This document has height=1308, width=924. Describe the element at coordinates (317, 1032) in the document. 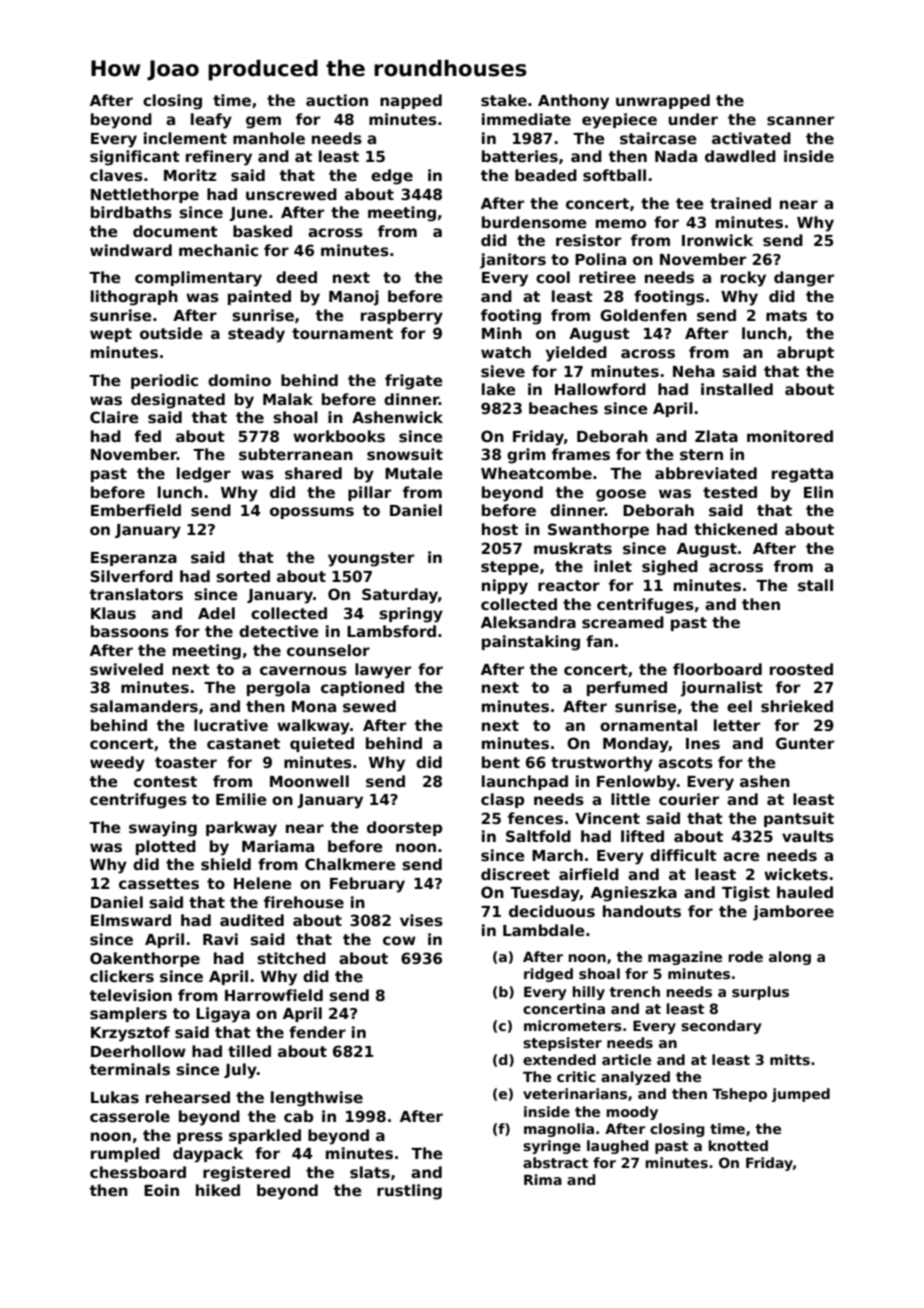

I see `fender` at that location.
